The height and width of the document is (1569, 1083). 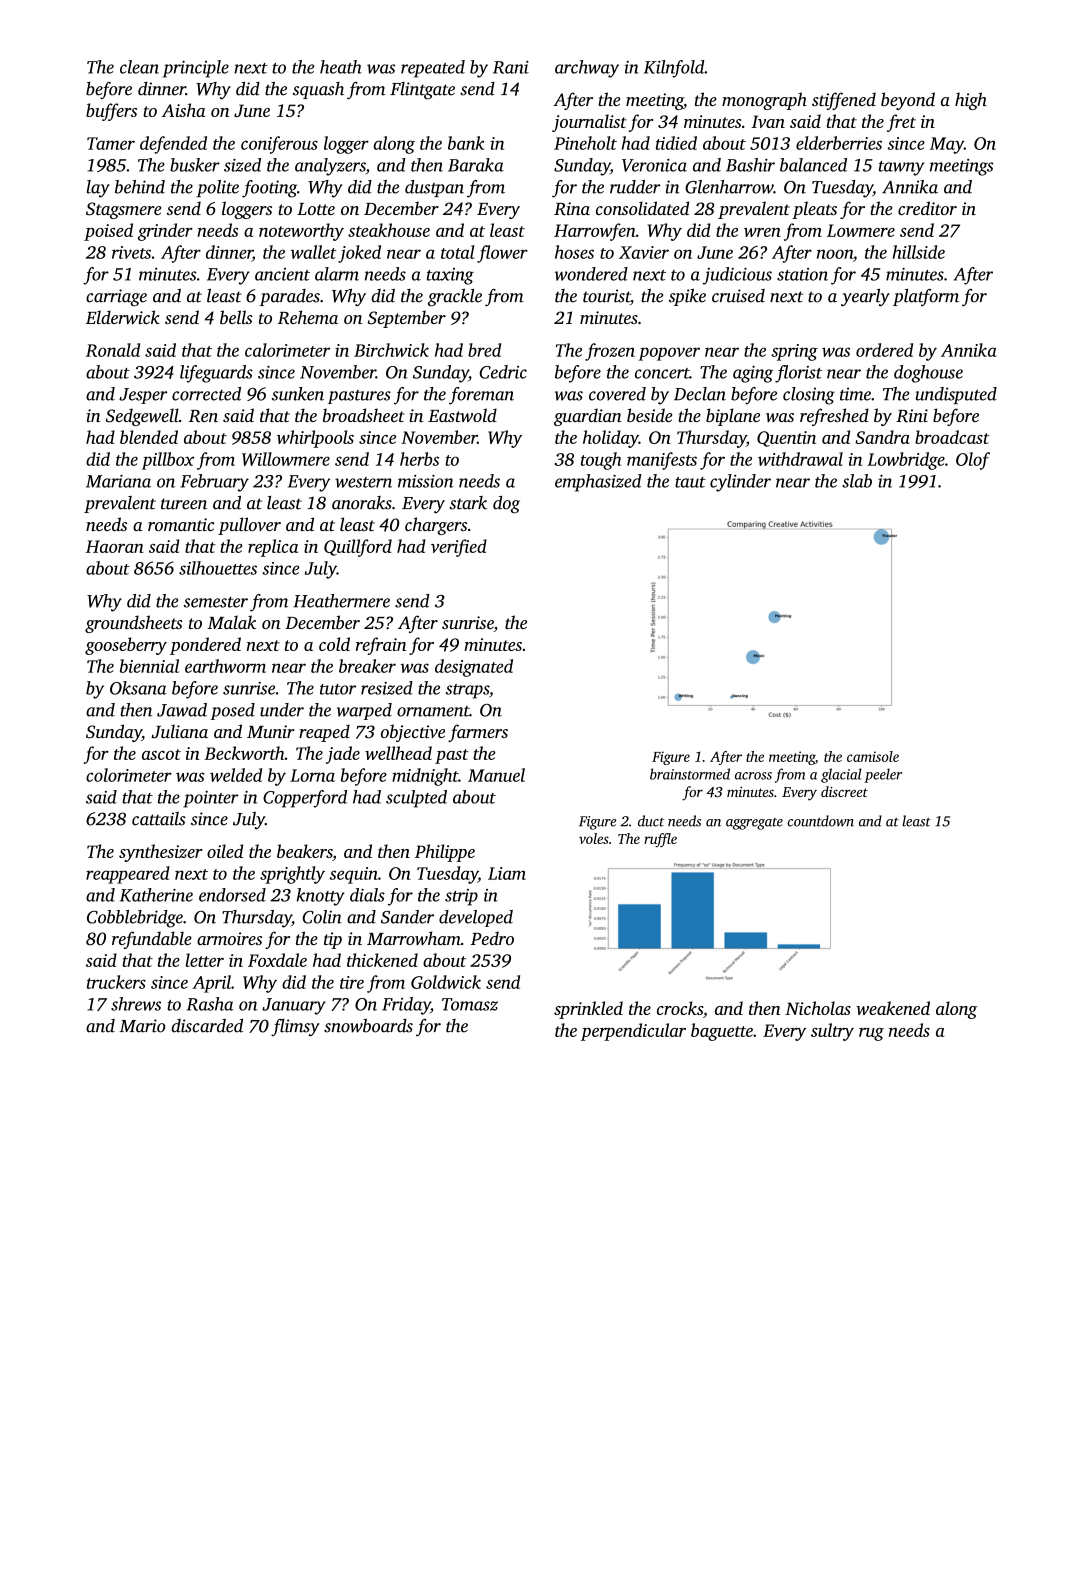 What do you see at coordinates (511, 67) in the document?
I see `Rani` at bounding box center [511, 67].
